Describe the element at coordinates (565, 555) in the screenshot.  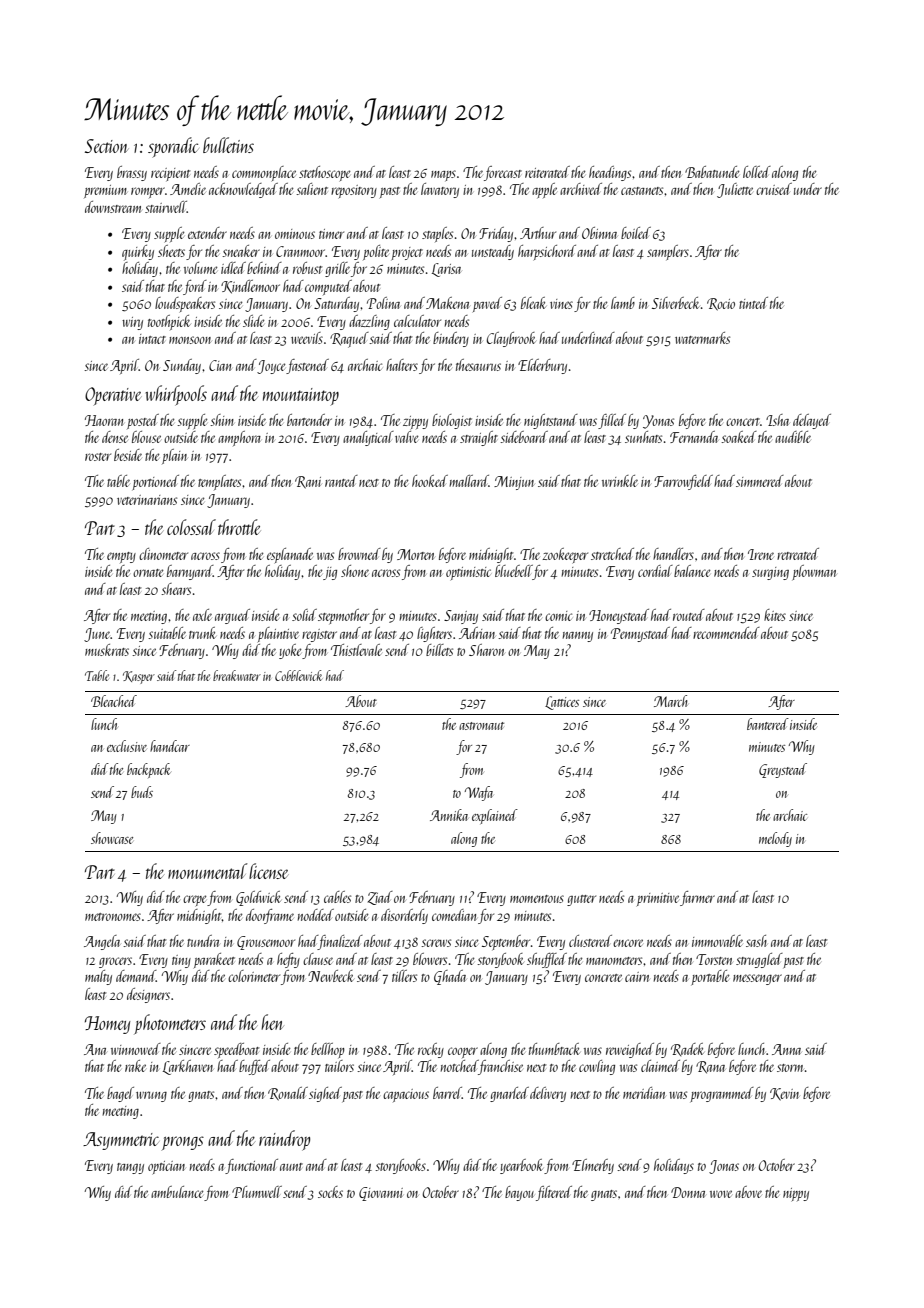
I see `zookeeper` at that location.
